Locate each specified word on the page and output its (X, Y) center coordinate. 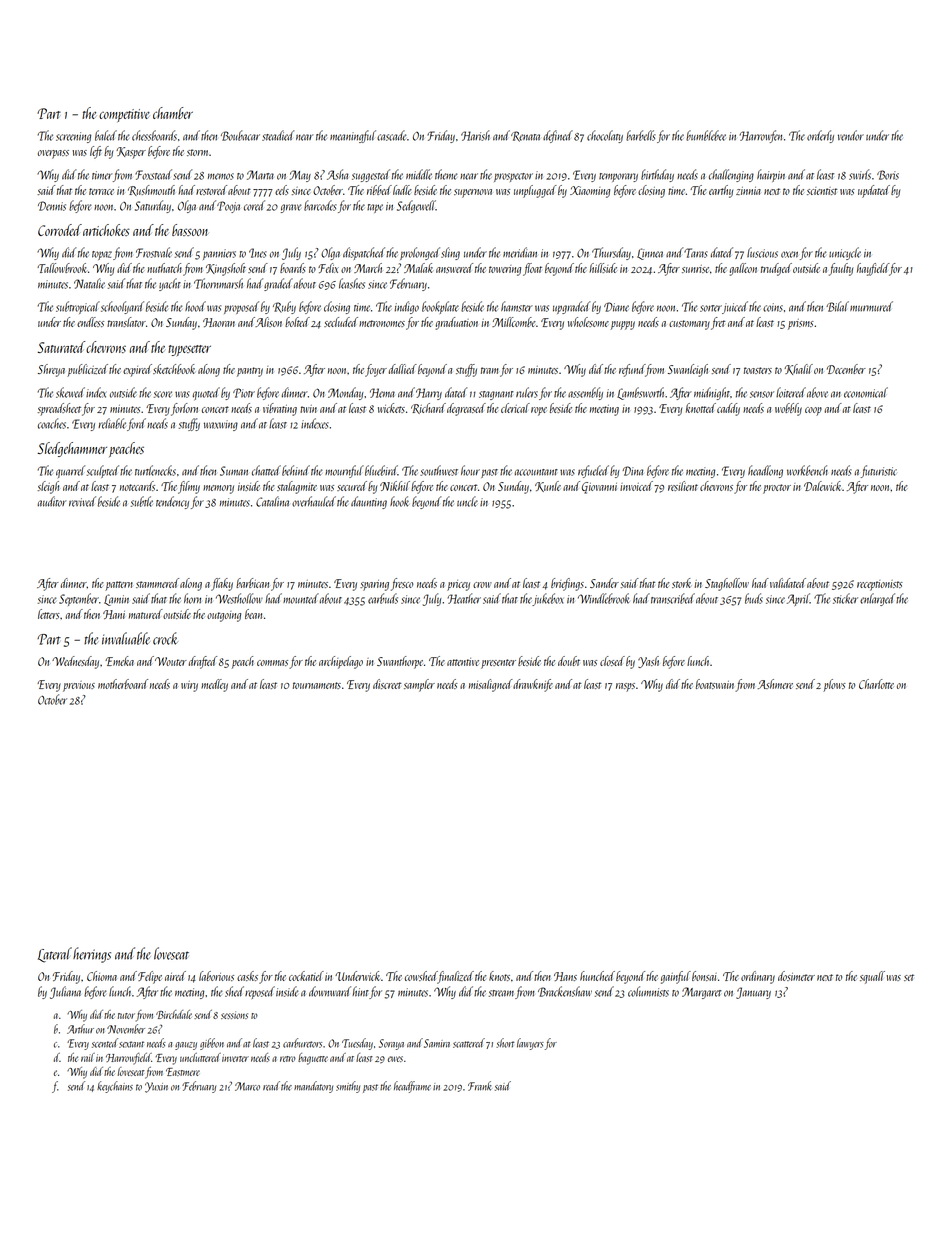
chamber (173, 113)
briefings (567, 584)
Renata (525, 136)
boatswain (715, 684)
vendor (851, 135)
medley (214, 685)
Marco (247, 1086)
